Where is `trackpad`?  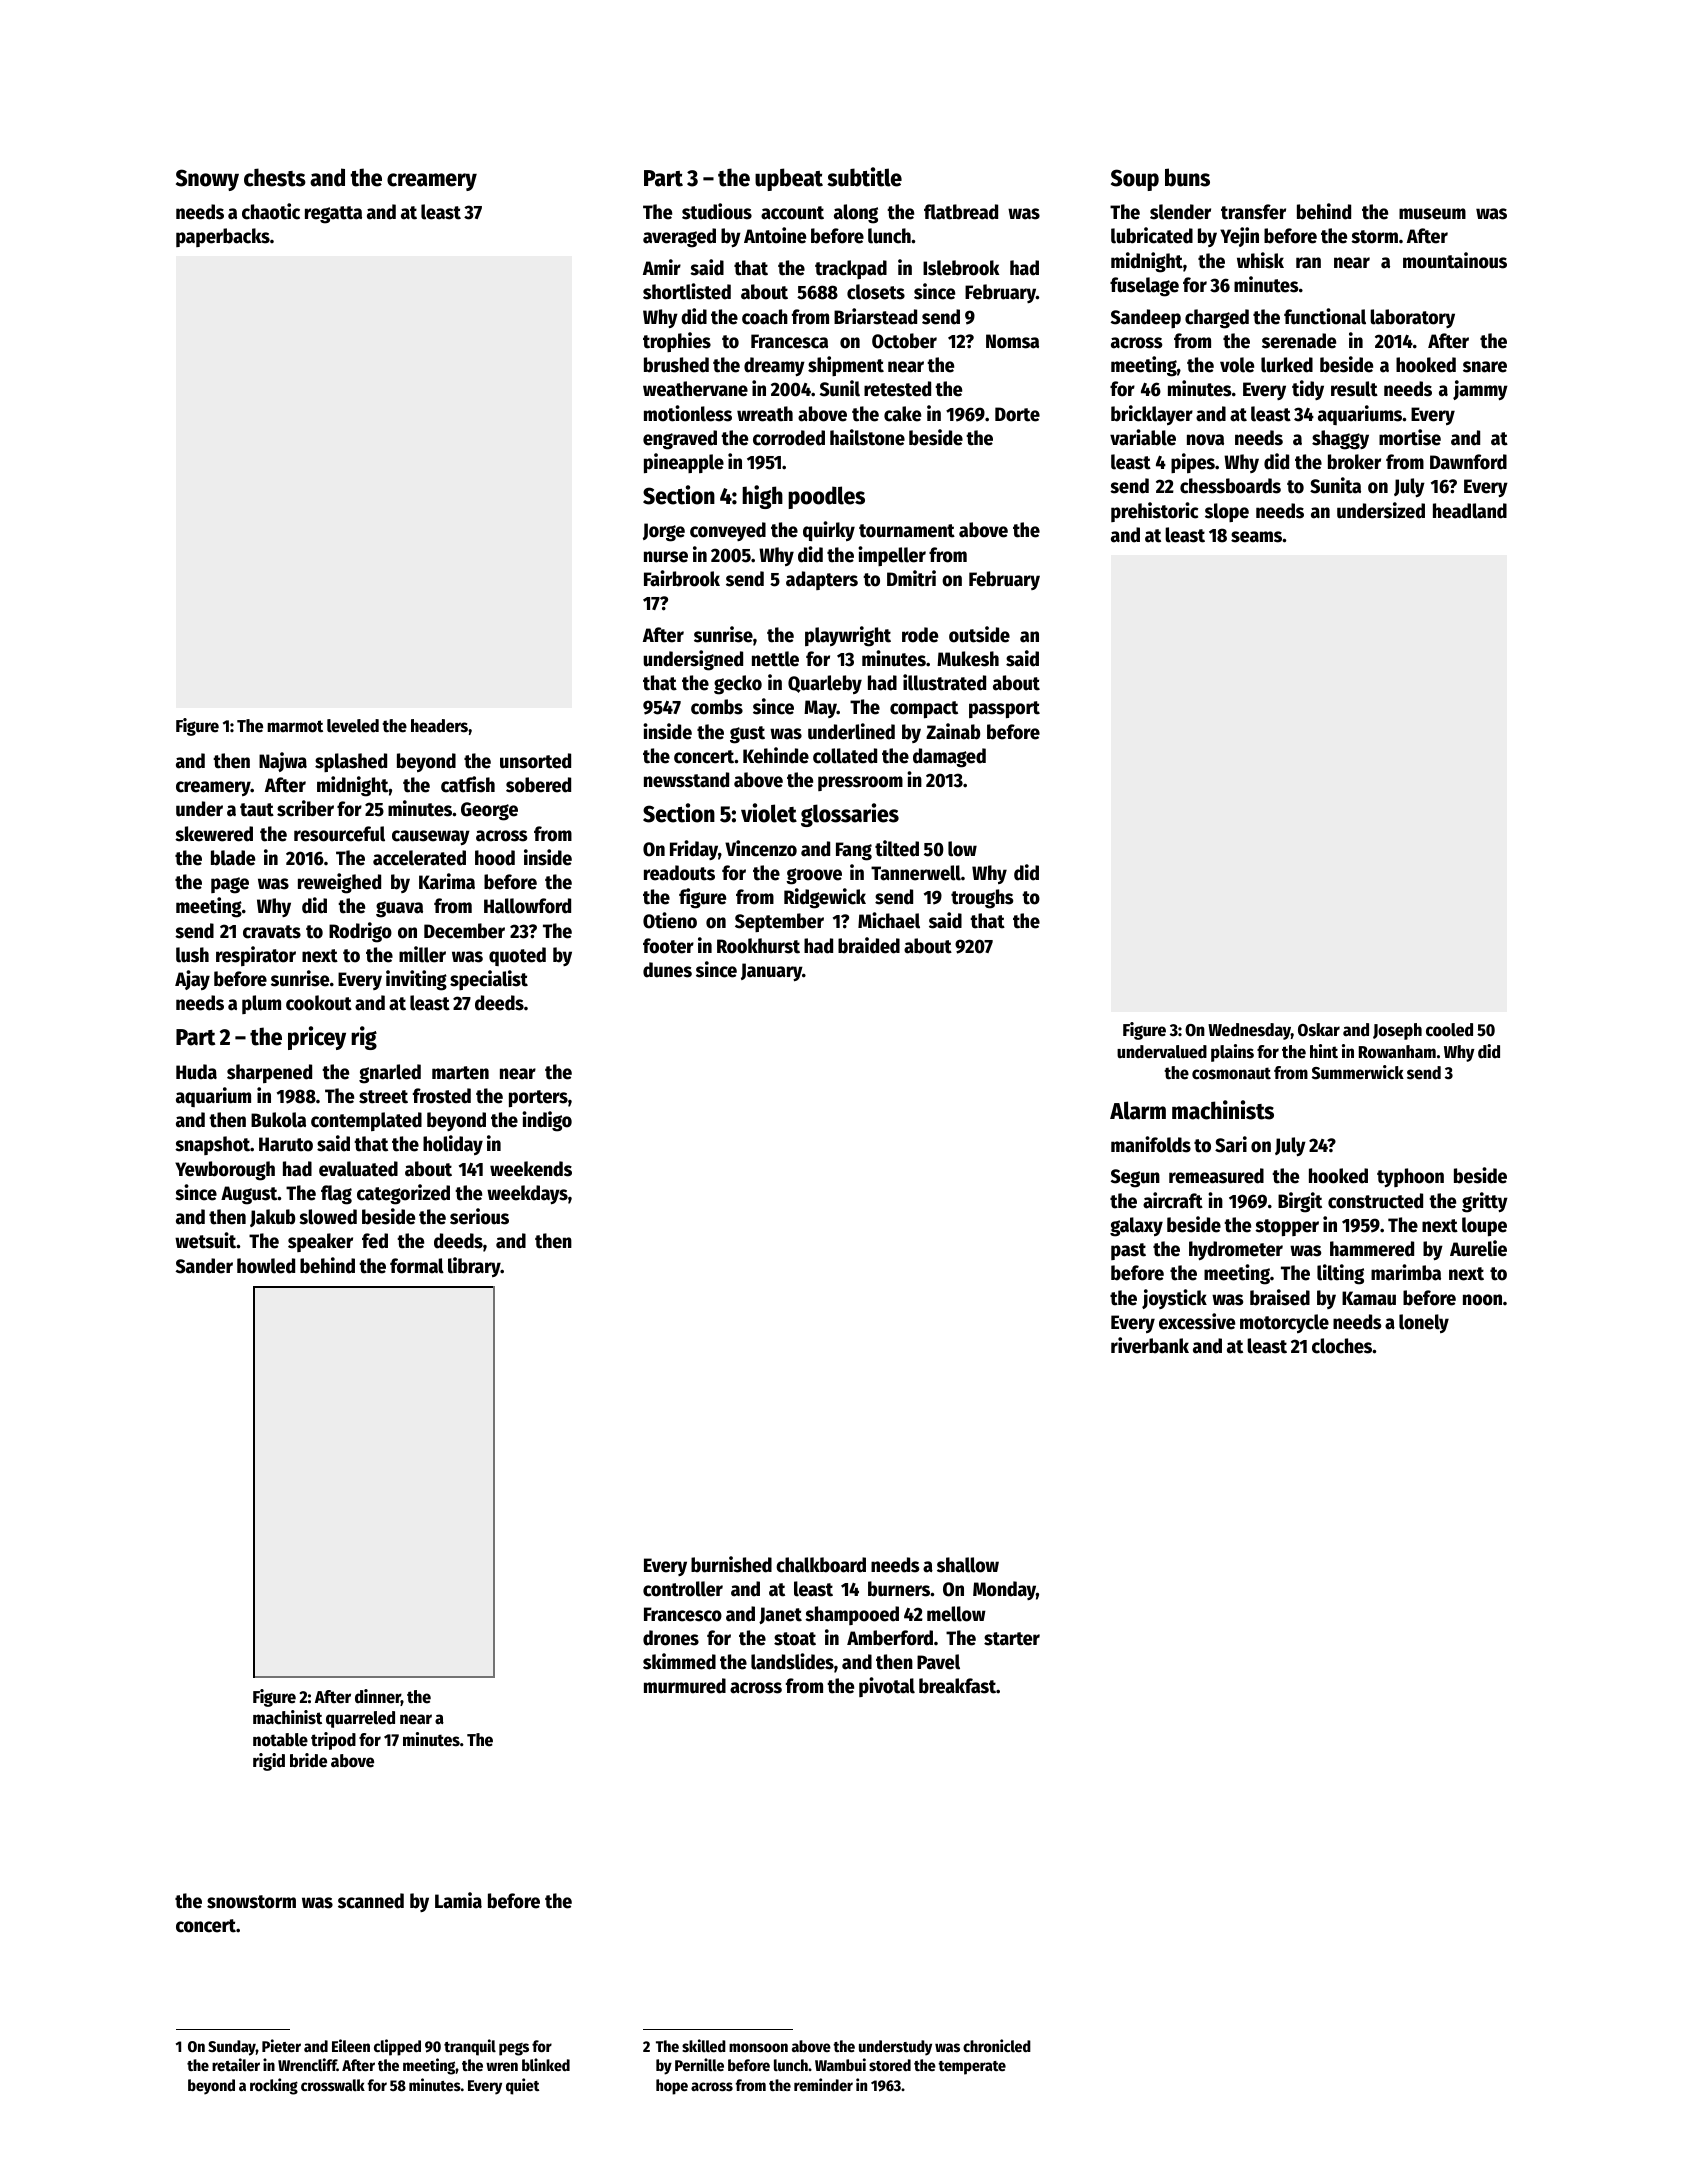
trackpad is located at coordinates (851, 269).
